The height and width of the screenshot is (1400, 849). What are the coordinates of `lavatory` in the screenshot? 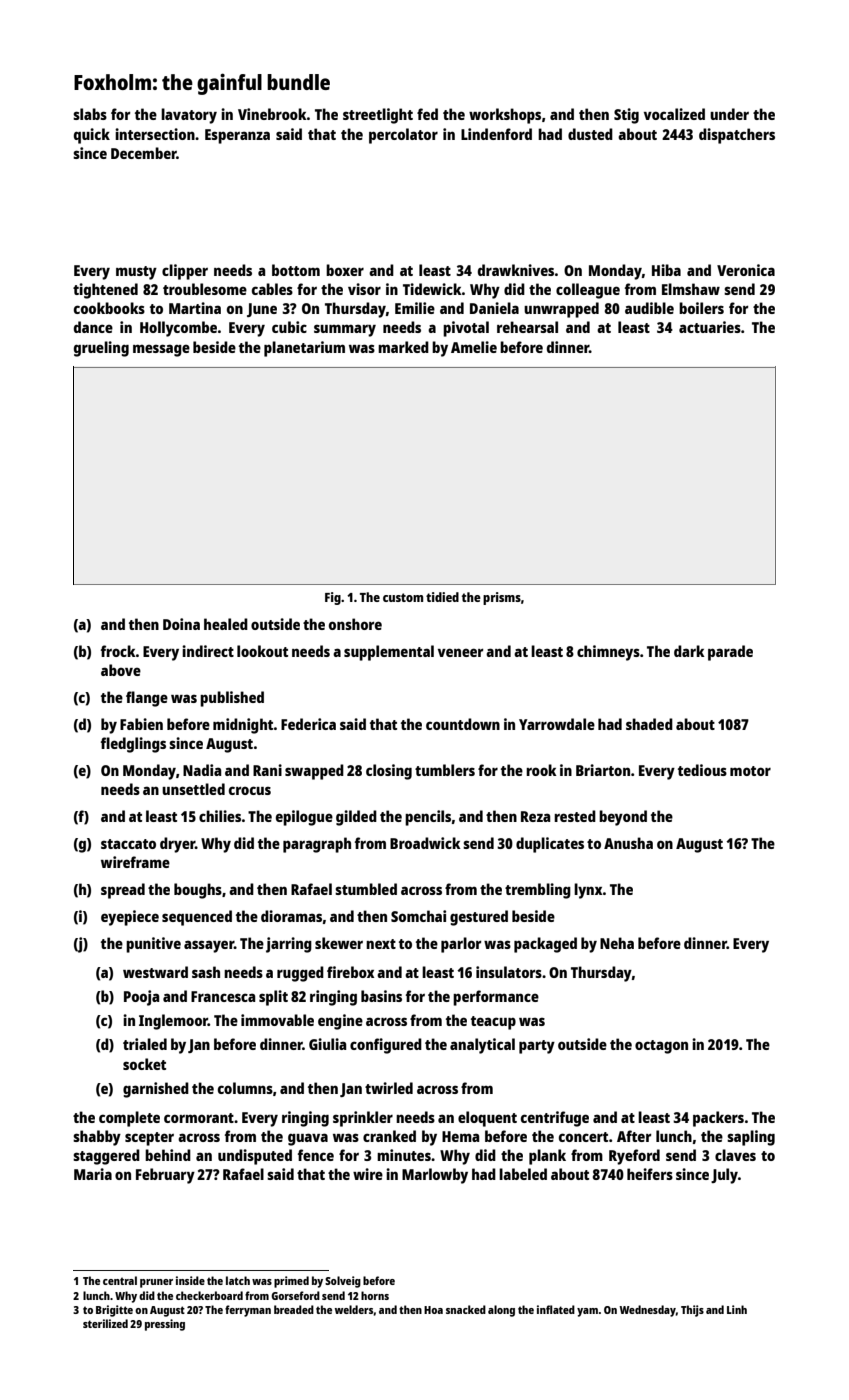 It's located at (189, 116).
